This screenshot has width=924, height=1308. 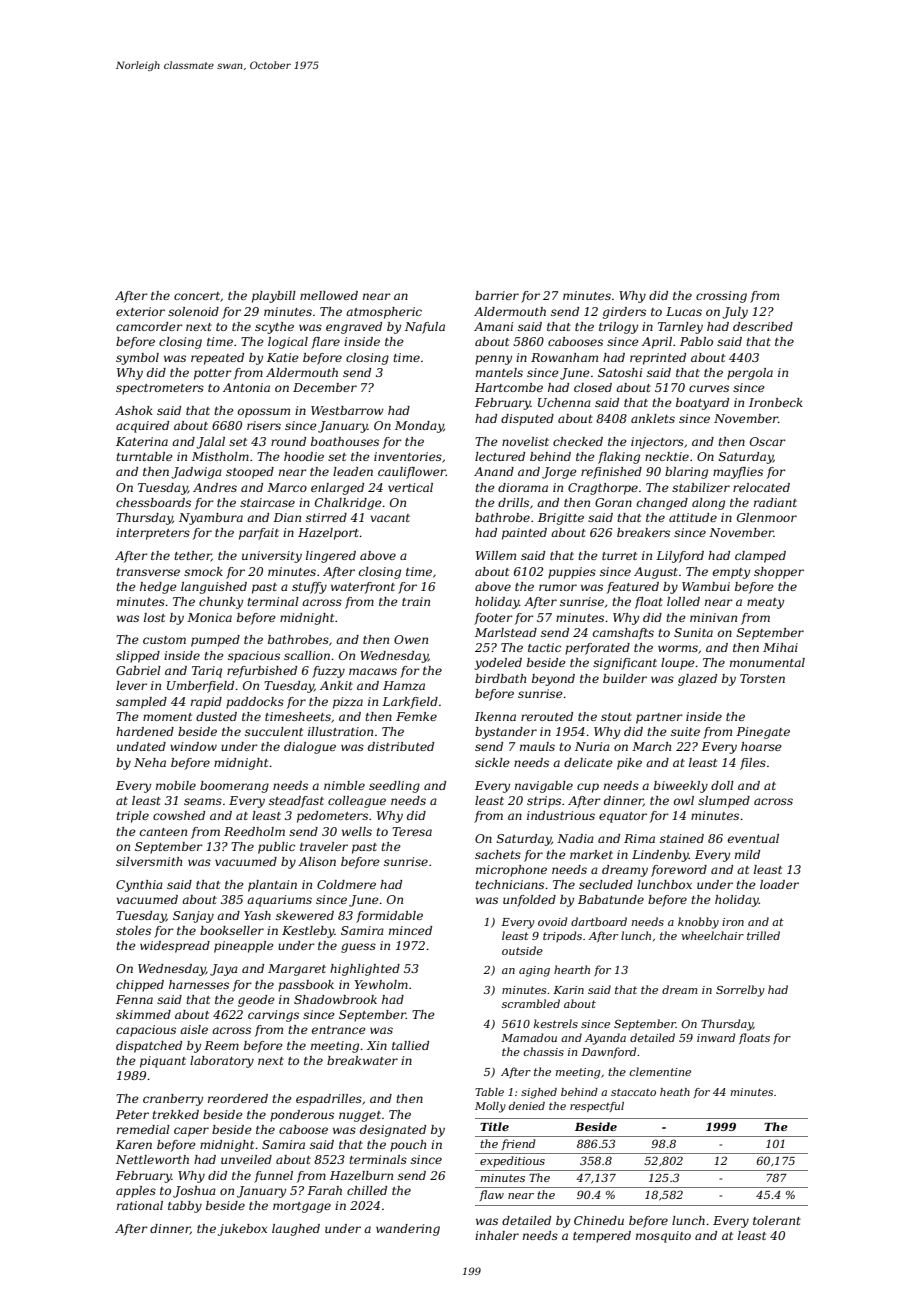 I want to click on geode, so click(x=256, y=1001).
